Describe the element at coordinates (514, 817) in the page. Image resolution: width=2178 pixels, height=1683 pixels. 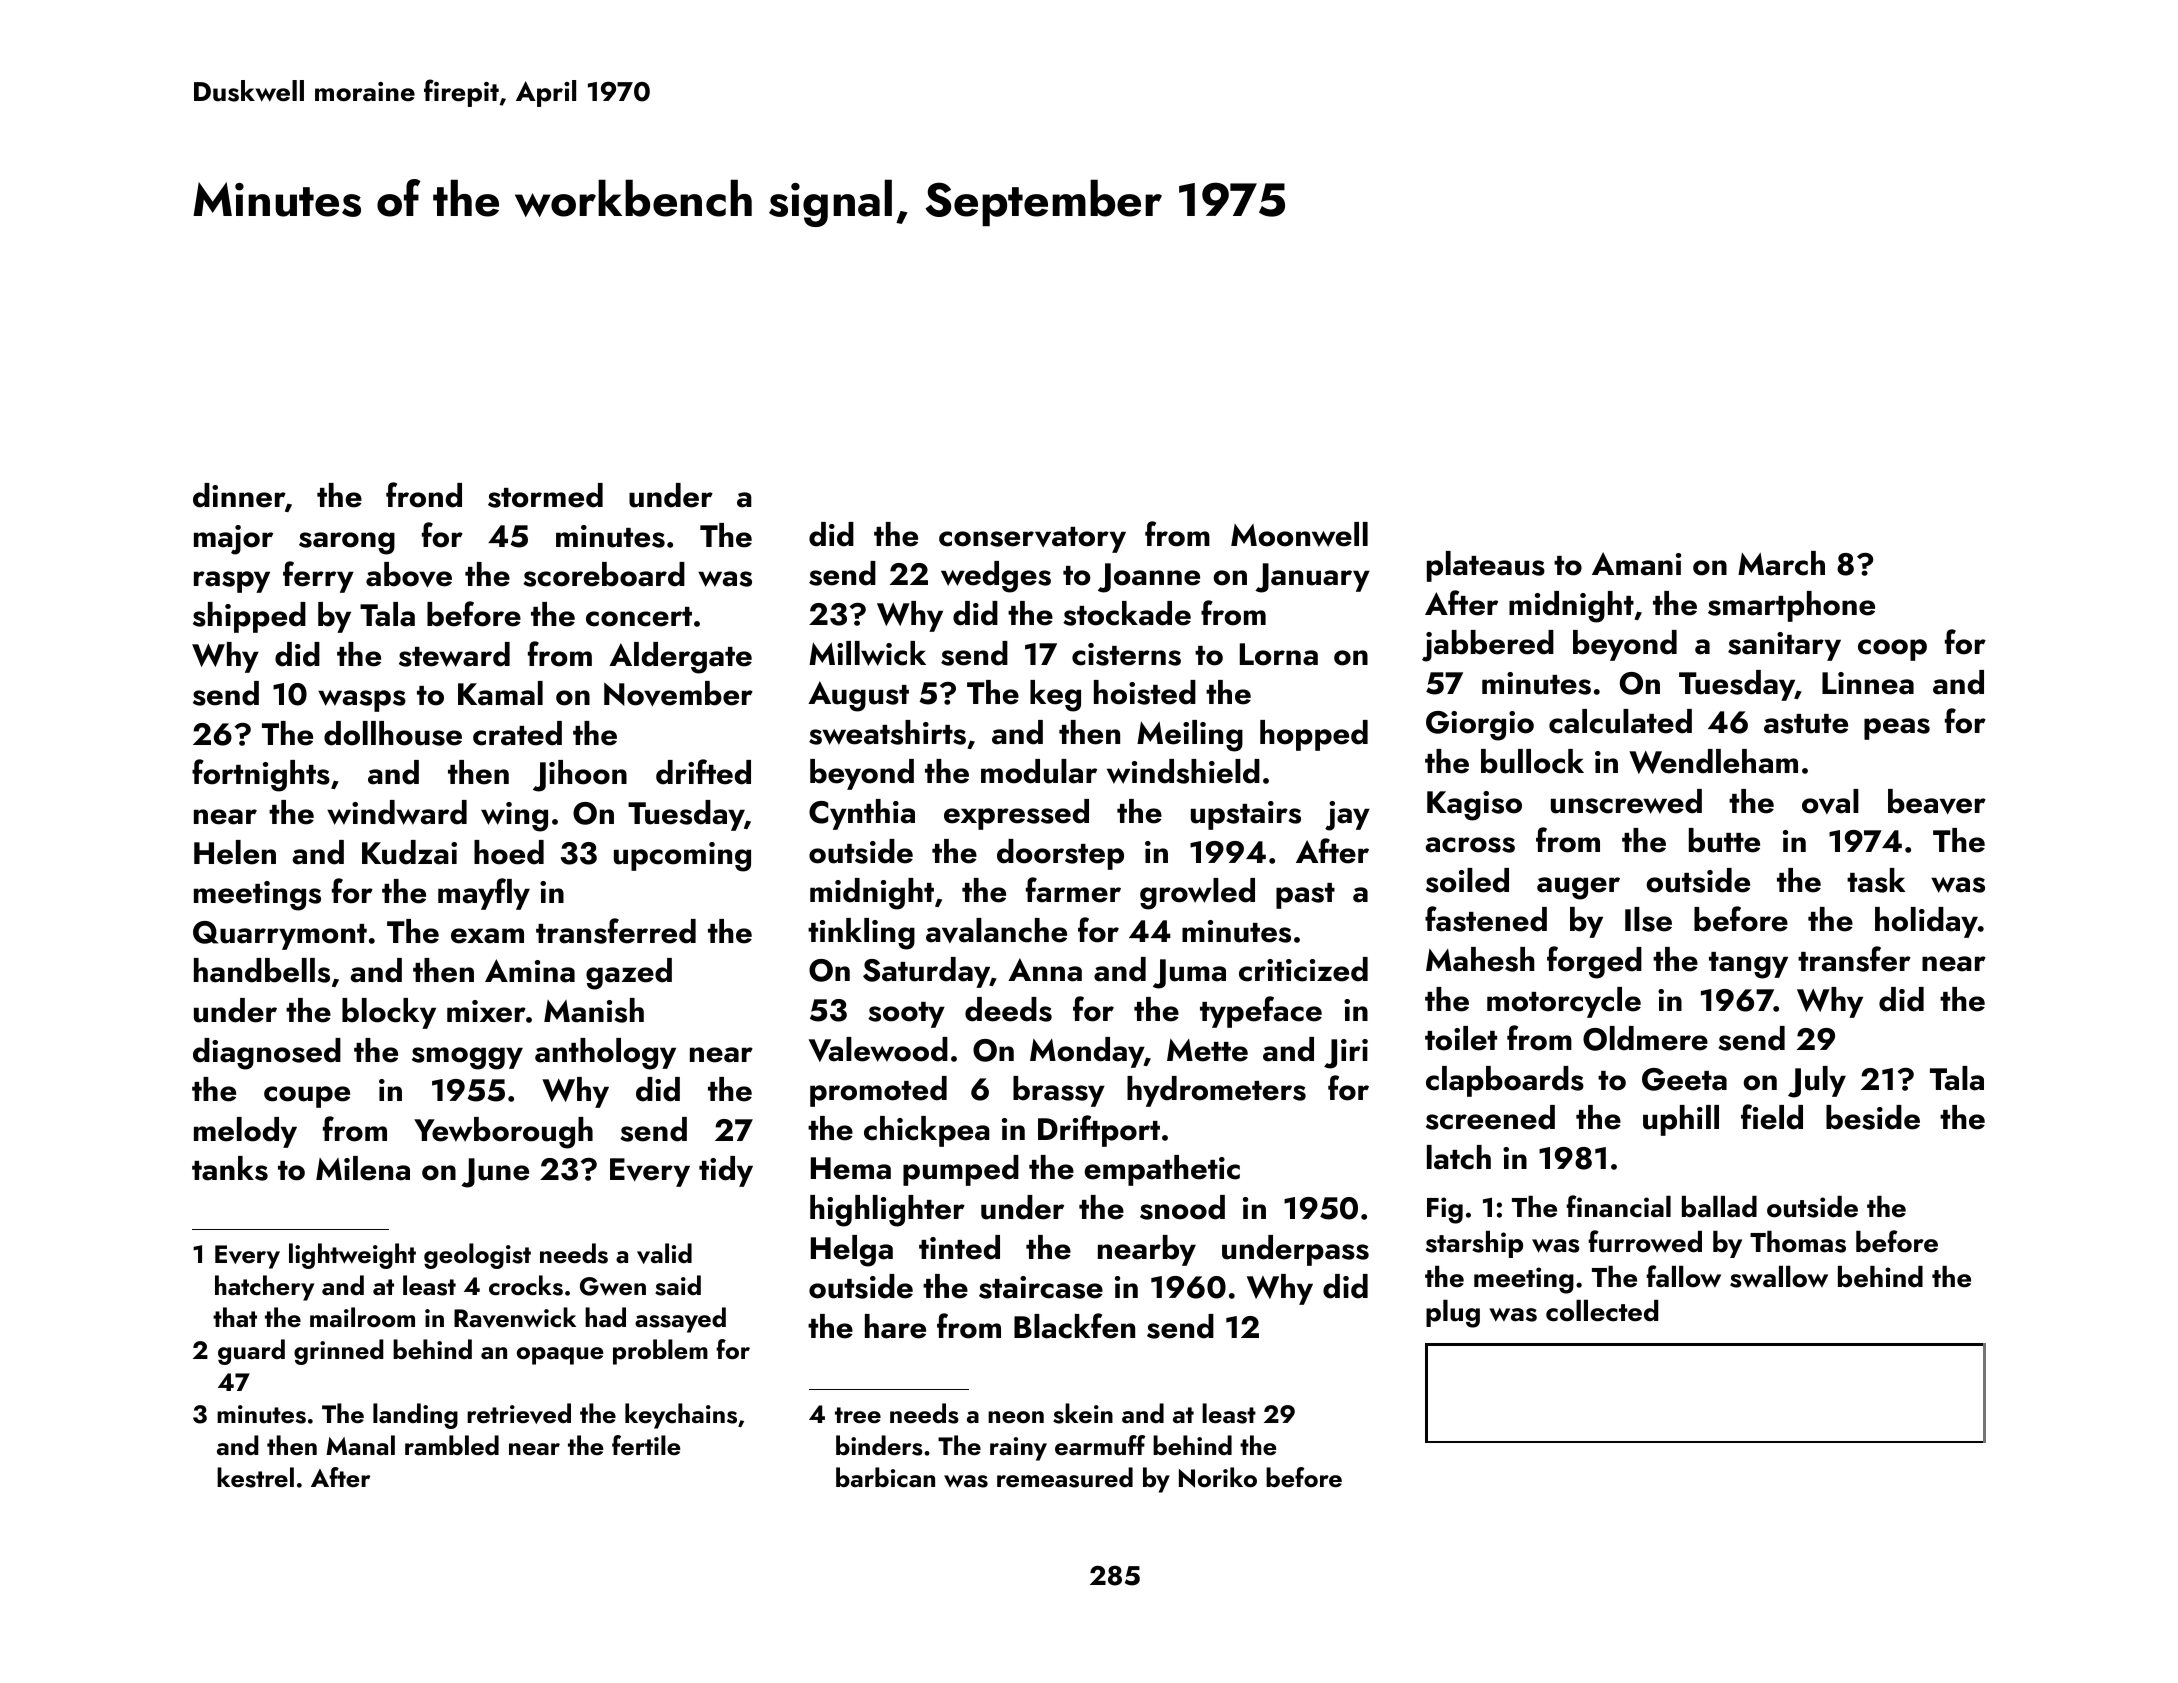
I see `wing` at that location.
